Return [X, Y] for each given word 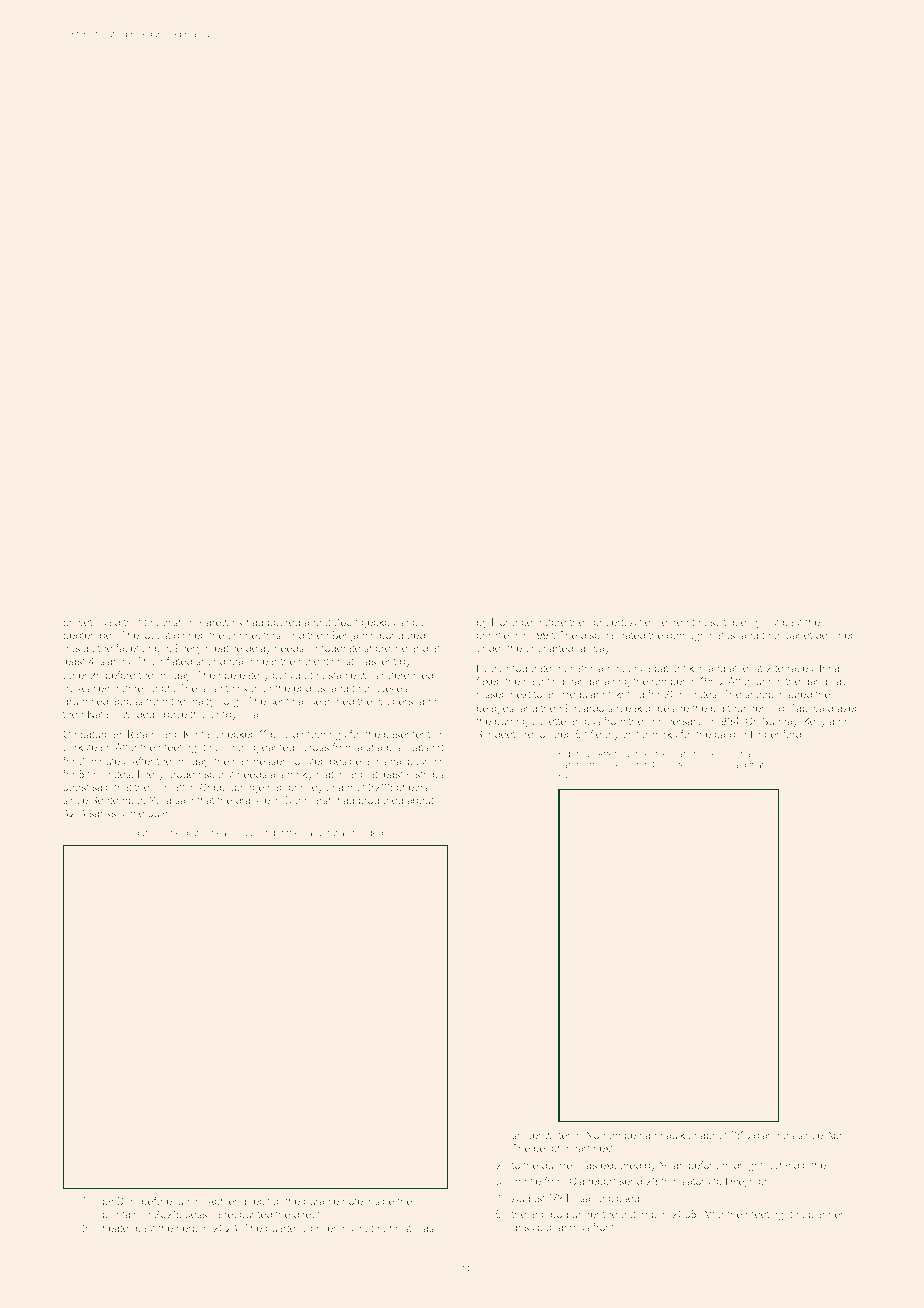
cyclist [764, 623]
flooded [367, 832]
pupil [247, 833]
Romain [711, 764]
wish [172, 622]
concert [605, 622]
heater [117, 1228]
